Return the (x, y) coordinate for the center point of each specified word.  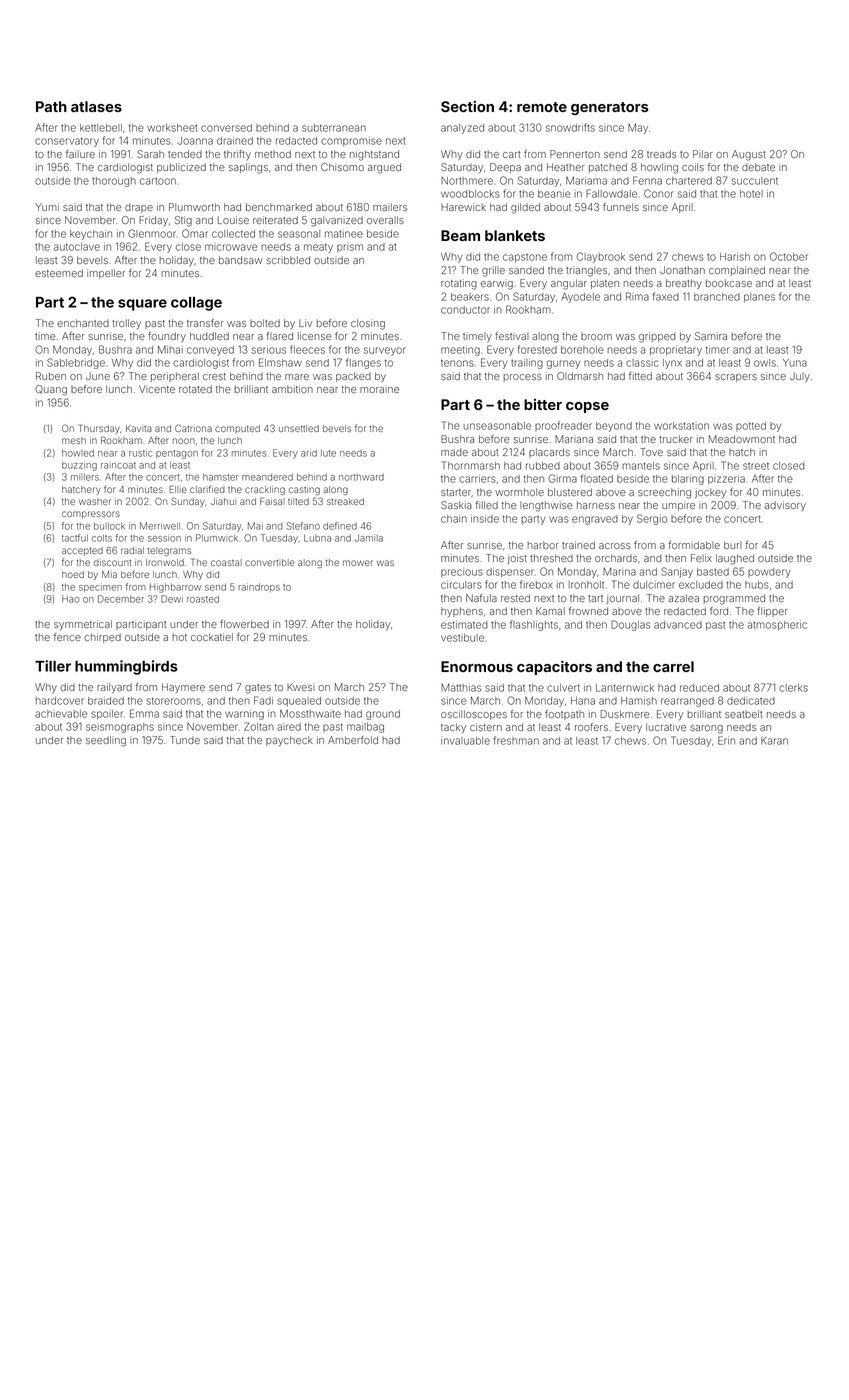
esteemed (59, 273)
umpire (678, 506)
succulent (755, 181)
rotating (459, 284)
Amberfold (353, 740)
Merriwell (160, 526)
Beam (460, 235)
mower (358, 563)
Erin (726, 740)
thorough (114, 182)
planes (759, 298)
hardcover (60, 701)
